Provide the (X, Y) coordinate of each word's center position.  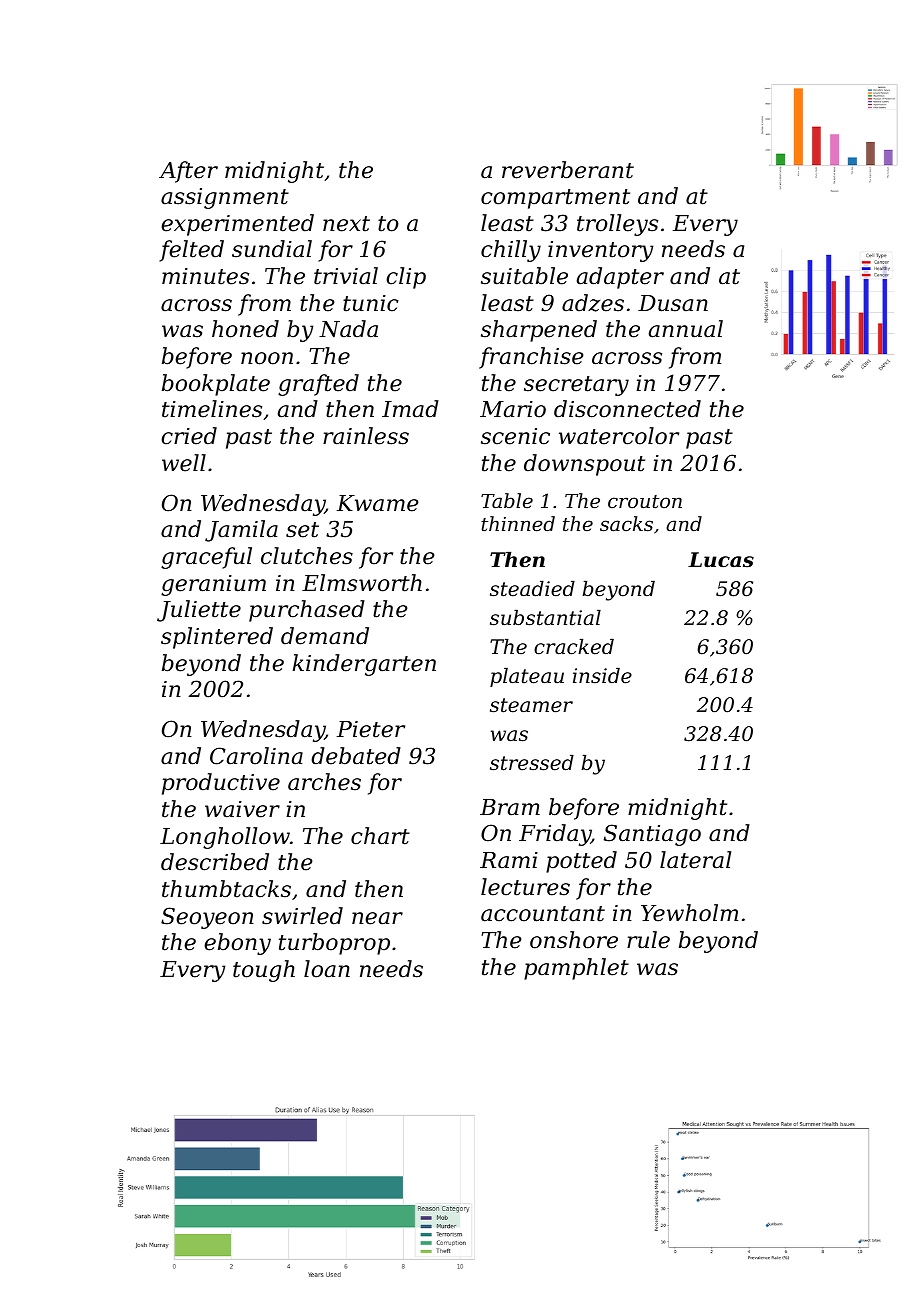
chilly (511, 251)
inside (602, 676)
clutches (307, 556)
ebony (237, 944)
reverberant (568, 170)
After (188, 172)
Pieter (371, 729)
